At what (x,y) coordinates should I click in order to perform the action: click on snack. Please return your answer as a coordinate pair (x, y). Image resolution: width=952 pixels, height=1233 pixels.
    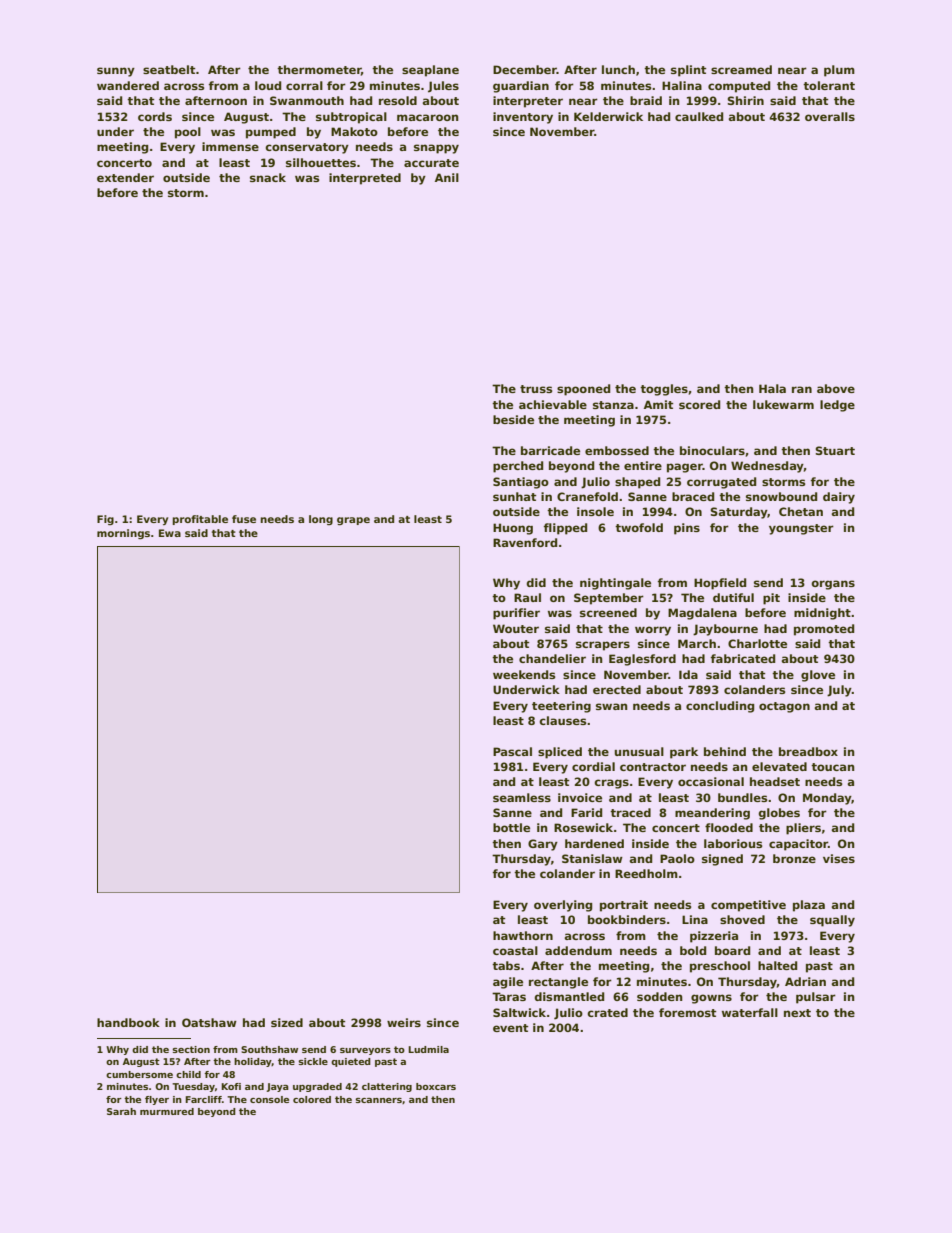
    Looking at the image, I should click on (268, 177).
